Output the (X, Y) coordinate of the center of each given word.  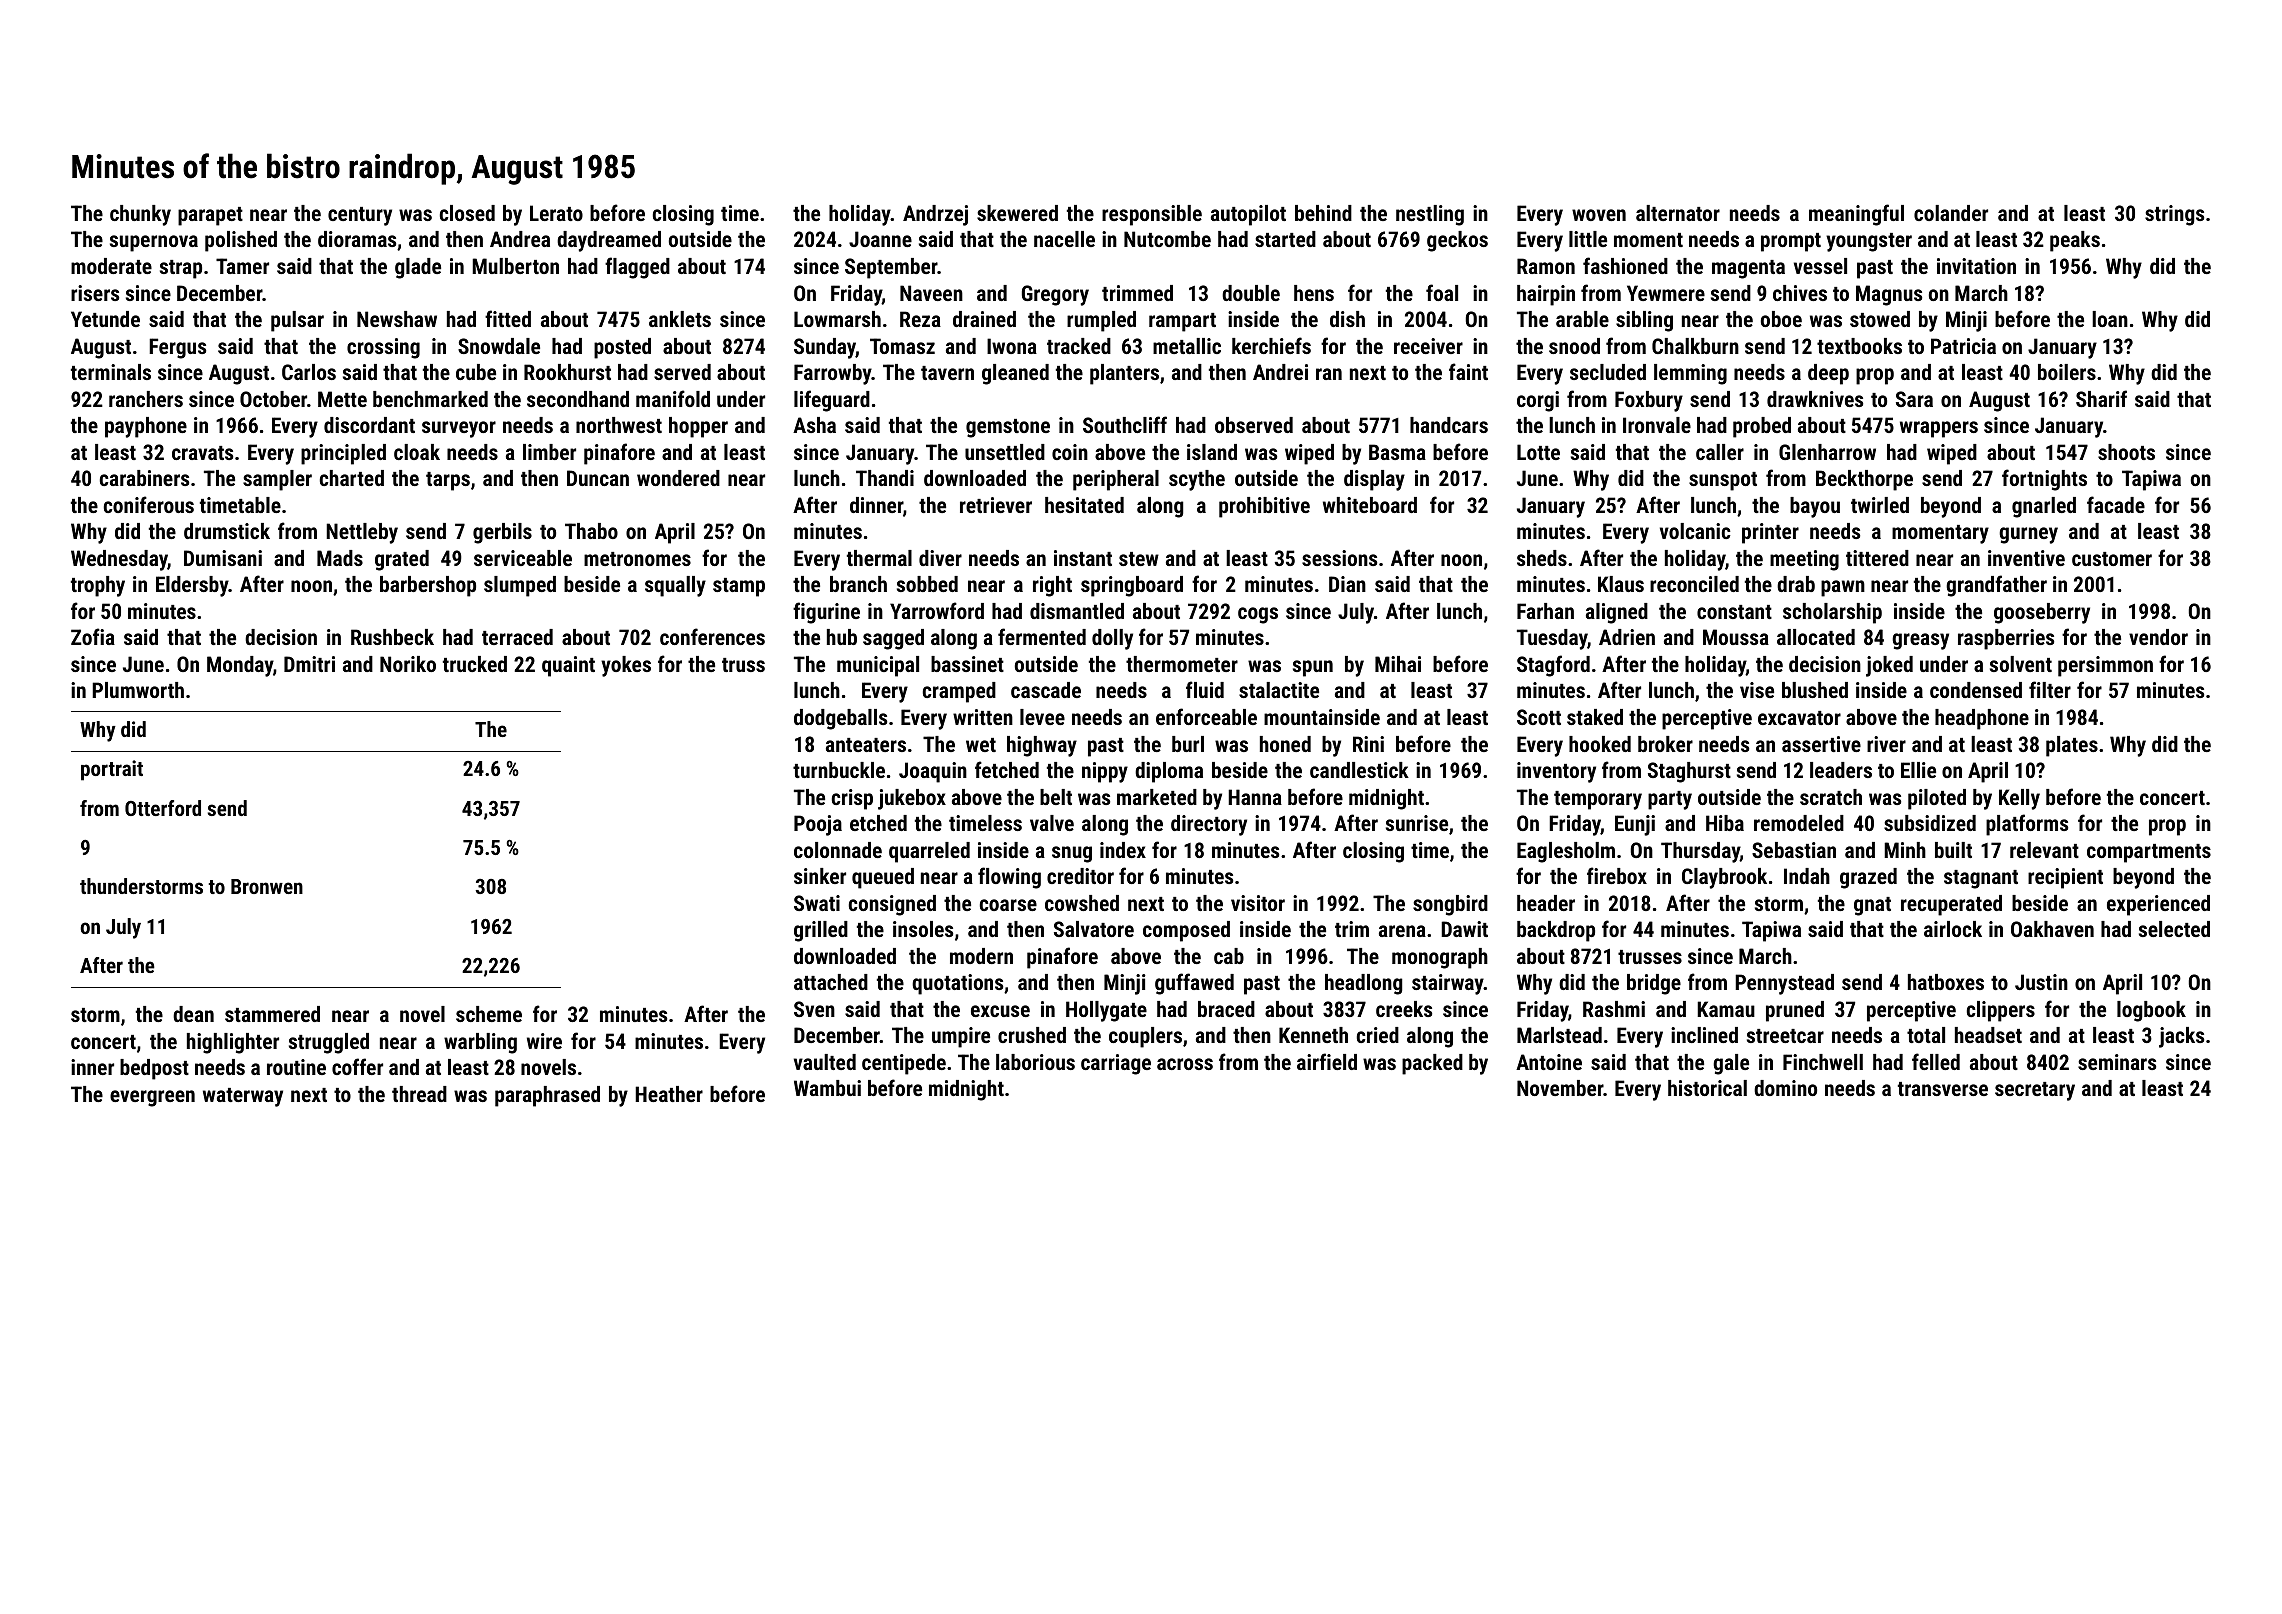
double (1251, 293)
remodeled (1799, 823)
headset (1988, 1035)
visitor (1258, 903)
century (360, 216)
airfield (1327, 1061)
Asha (814, 425)
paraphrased (547, 1096)
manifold (673, 398)
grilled (821, 931)
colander (1951, 213)
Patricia (1963, 346)
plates (2072, 746)
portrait (112, 770)
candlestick (1359, 770)
